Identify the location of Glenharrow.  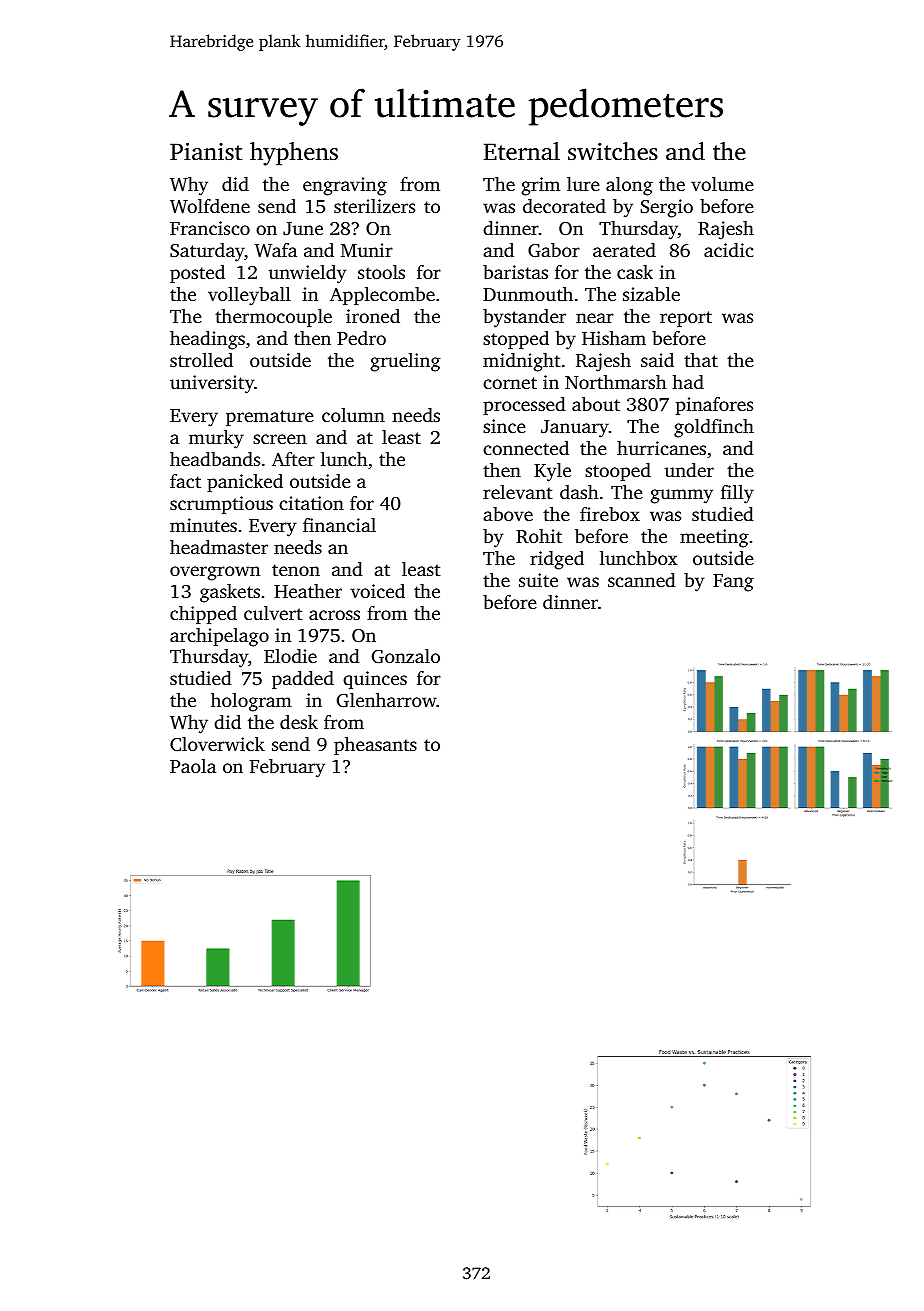
(387, 700).
